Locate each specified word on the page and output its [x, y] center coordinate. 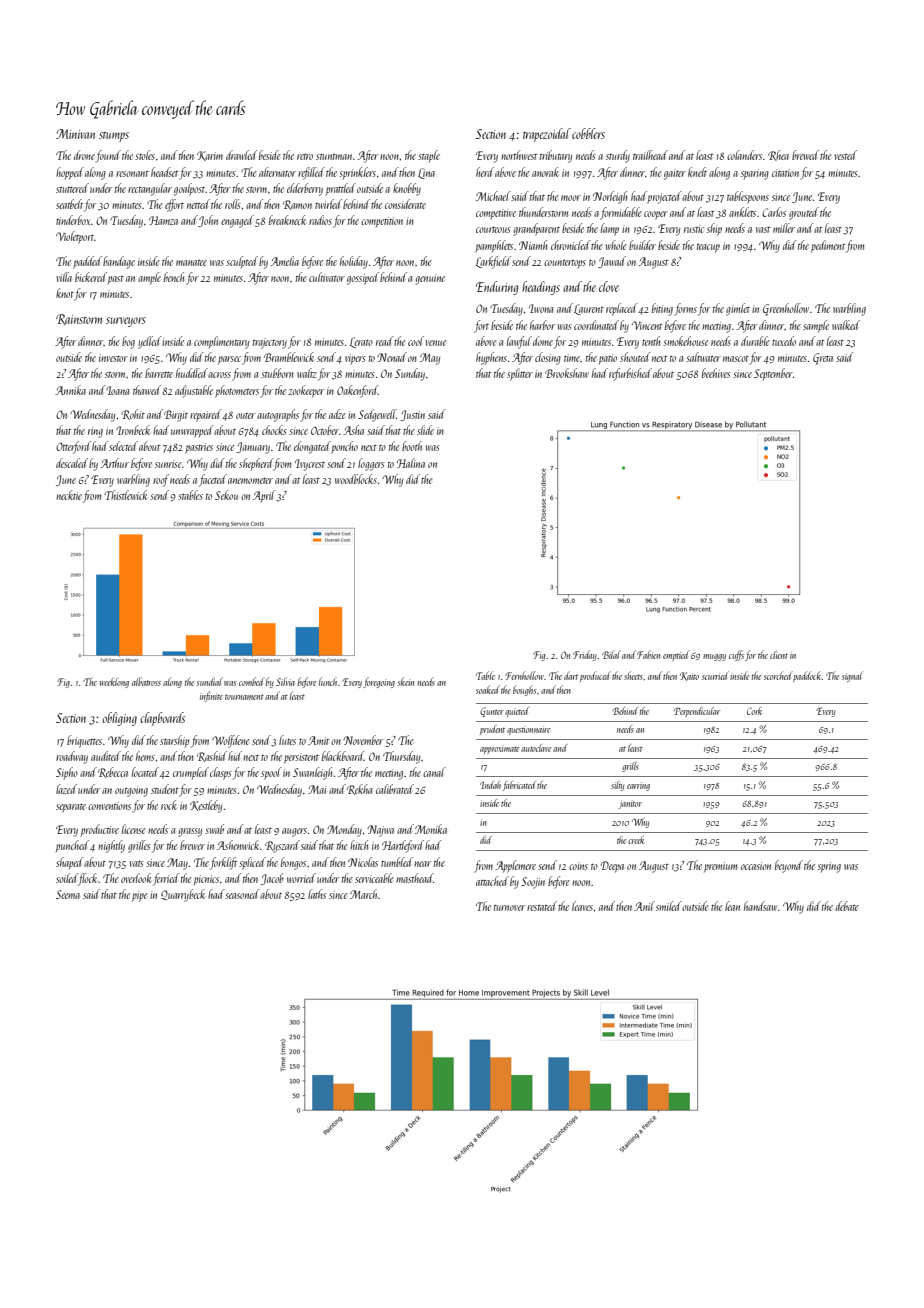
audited [106, 756]
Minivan [75, 134]
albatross [146, 681]
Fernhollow [524, 675]
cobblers [588, 133]
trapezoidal [547, 135]
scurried [715, 675]
